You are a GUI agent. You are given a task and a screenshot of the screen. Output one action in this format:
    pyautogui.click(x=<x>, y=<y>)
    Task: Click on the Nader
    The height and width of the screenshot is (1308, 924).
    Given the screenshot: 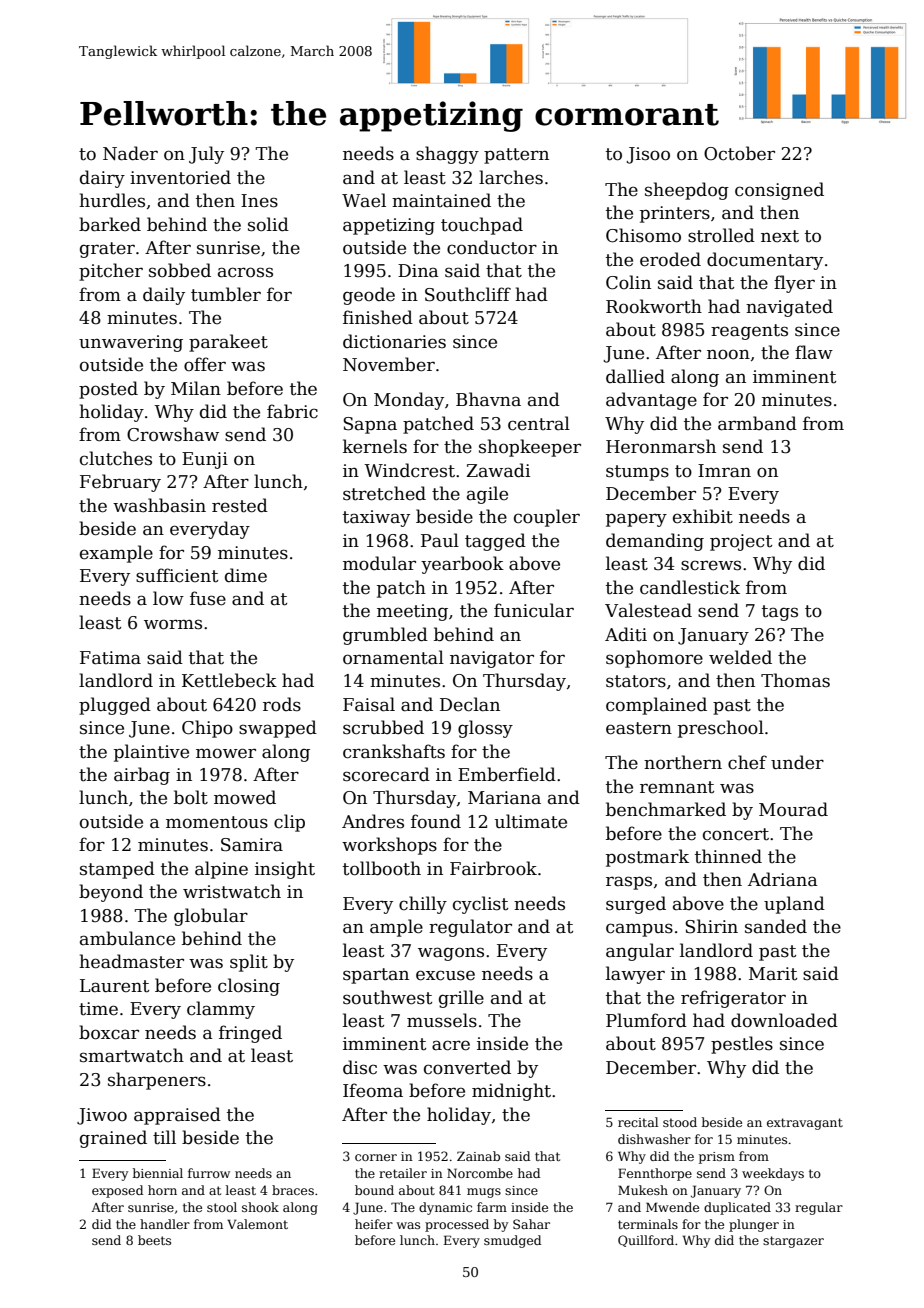 What is the action you would take?
    pyautogui.click(x=130, y=153)
